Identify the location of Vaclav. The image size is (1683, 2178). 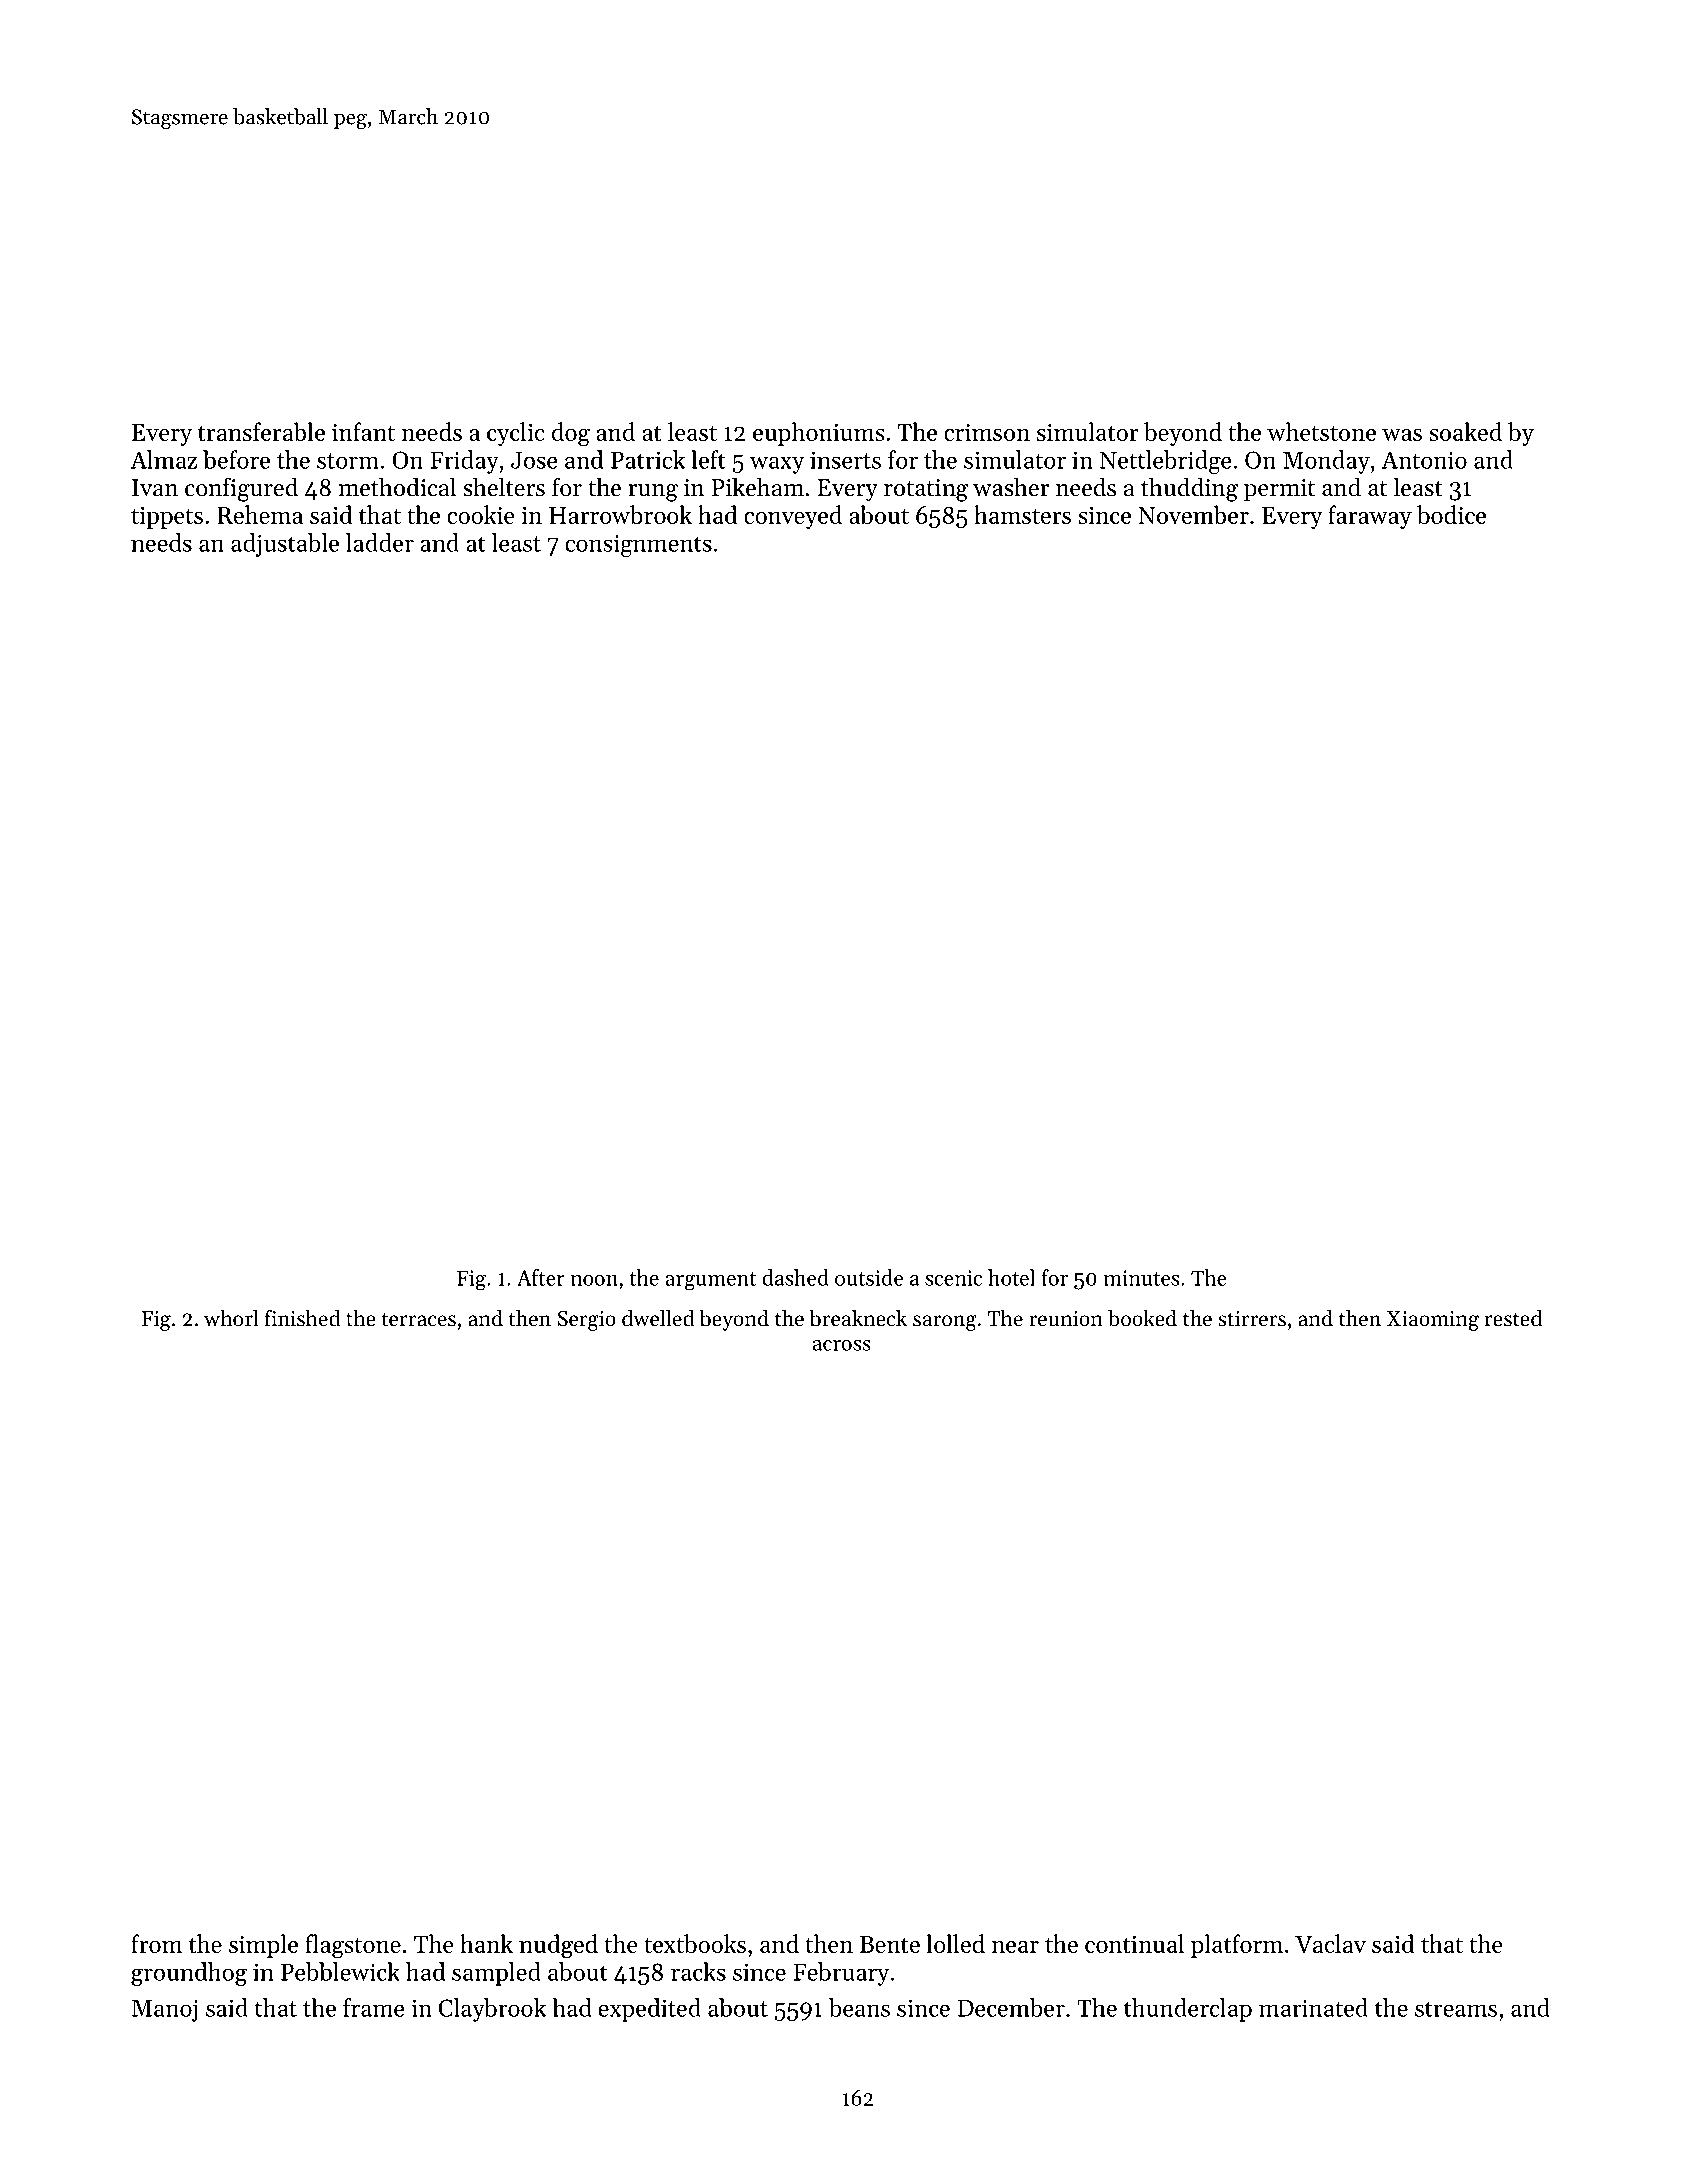
(1330, 1943).
